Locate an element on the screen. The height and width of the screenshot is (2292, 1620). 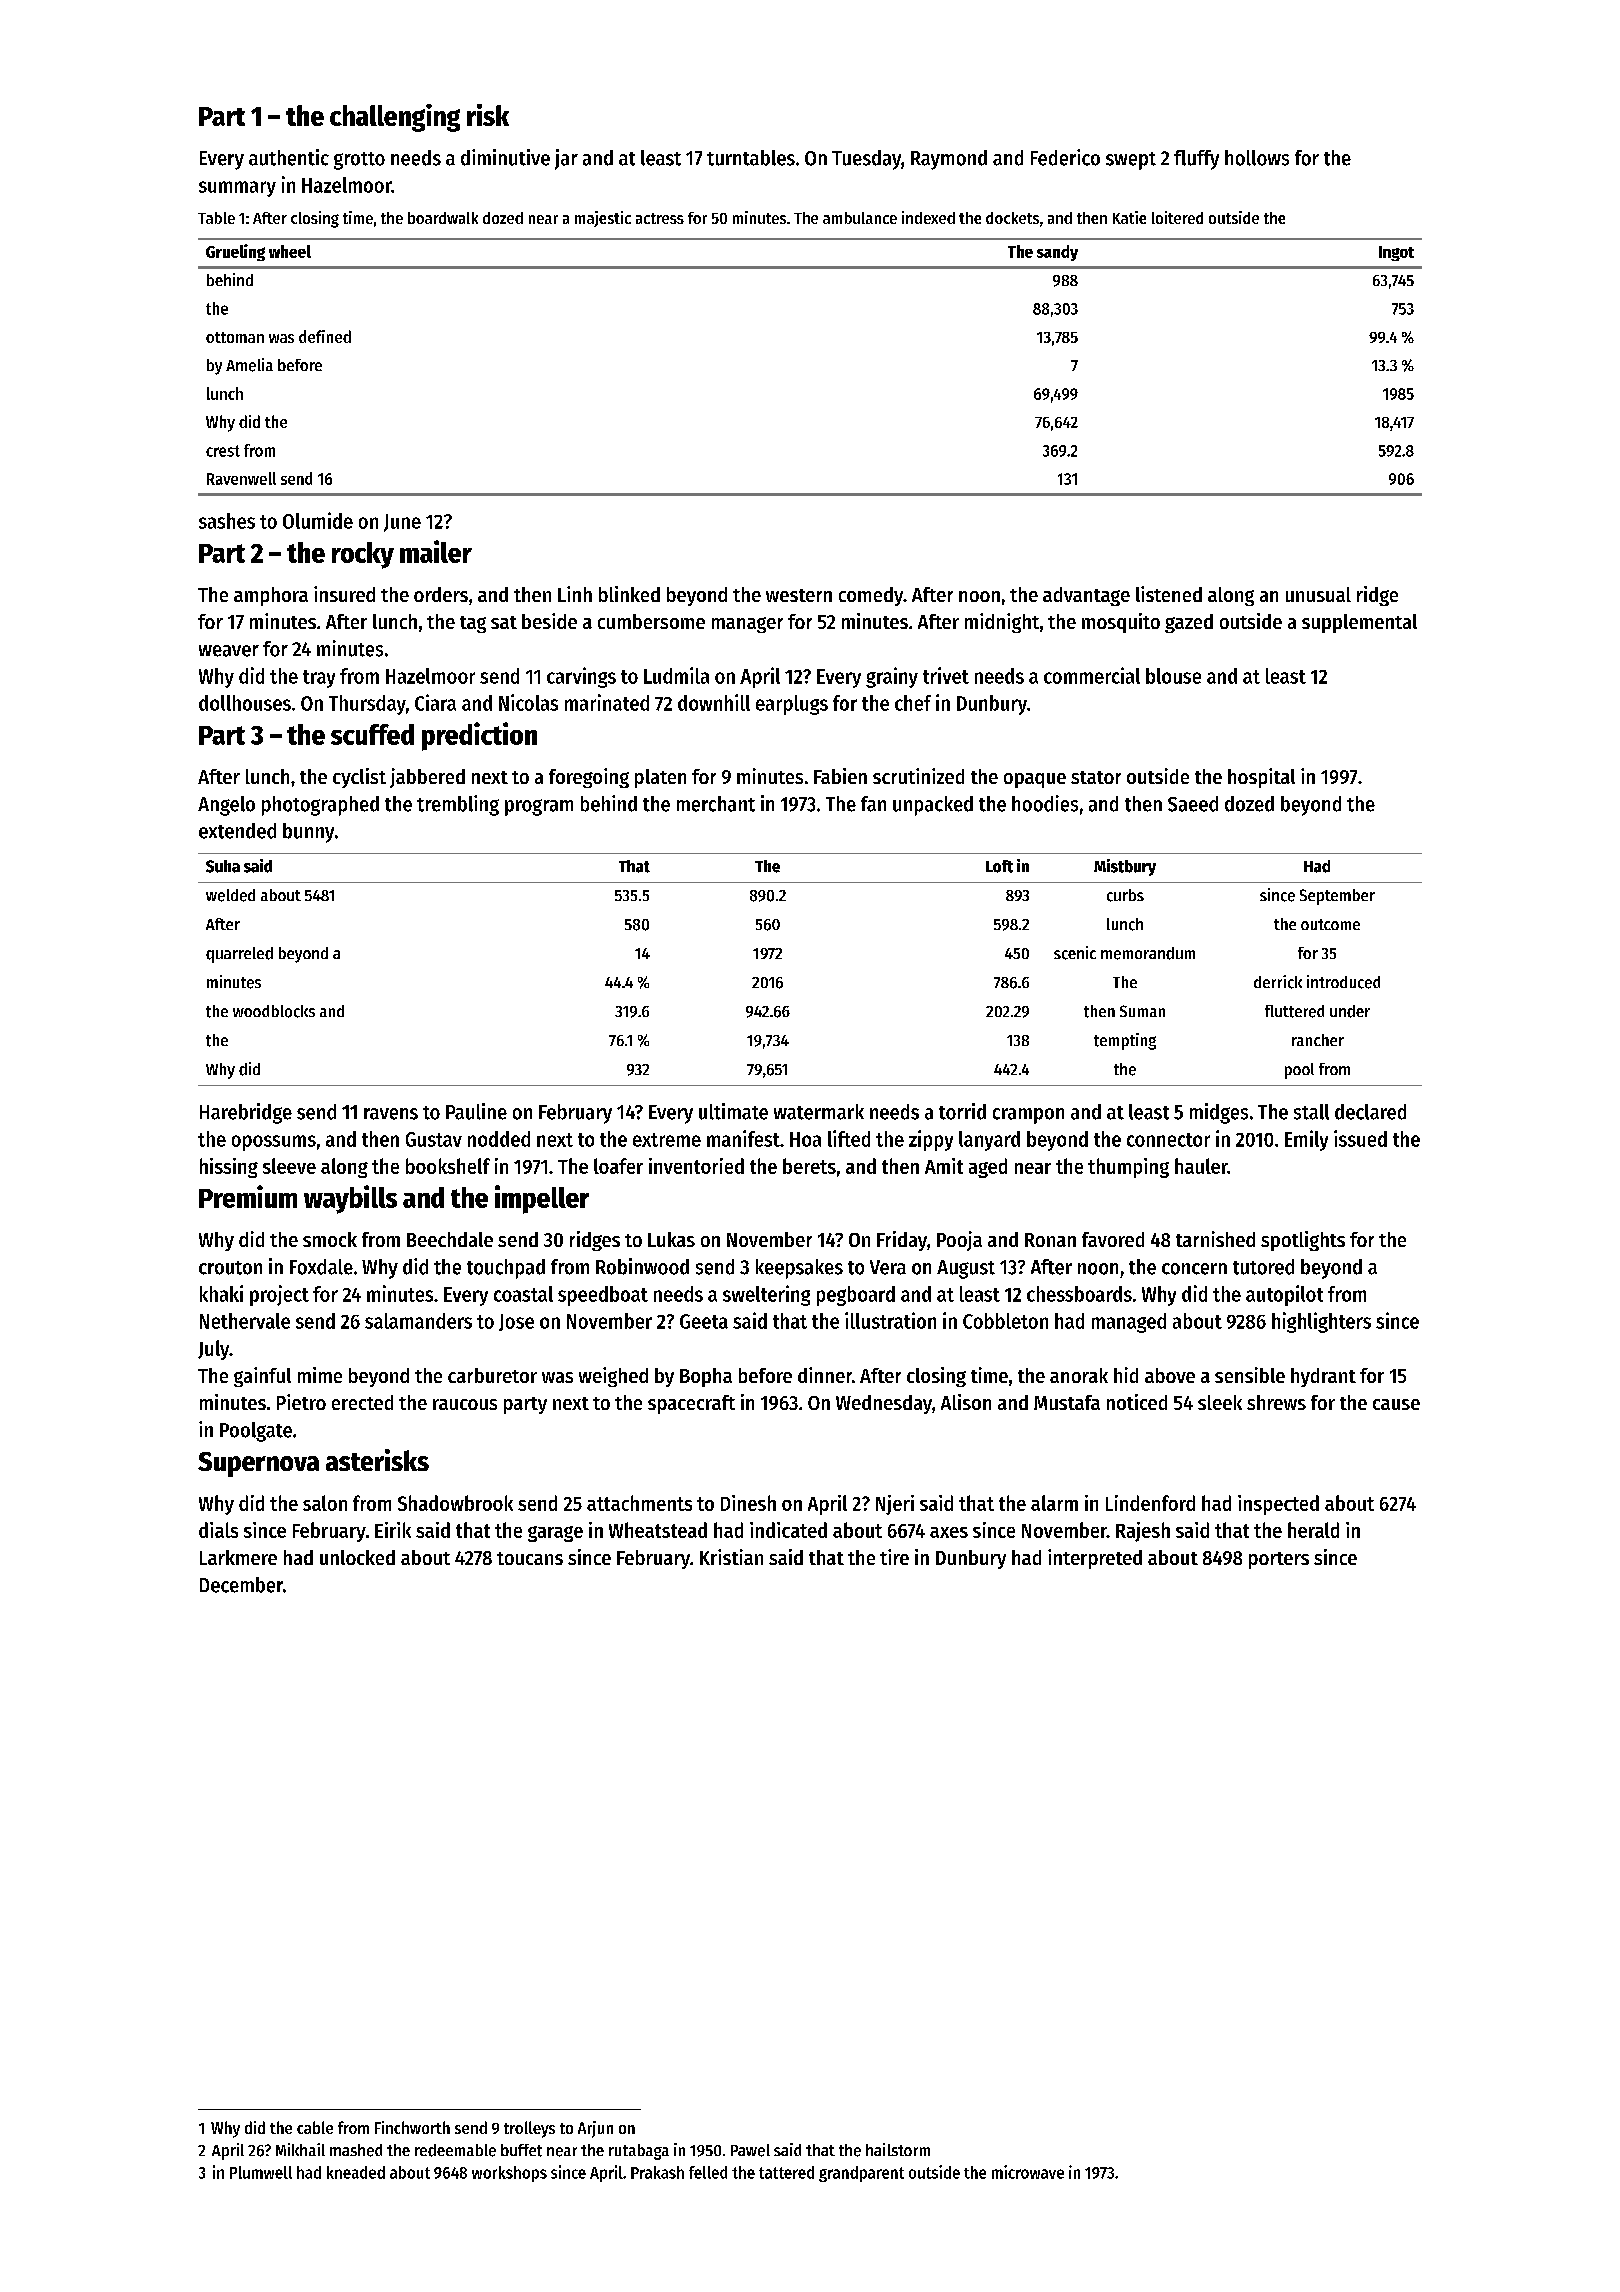
insured is located at coordinates (344, 594).
